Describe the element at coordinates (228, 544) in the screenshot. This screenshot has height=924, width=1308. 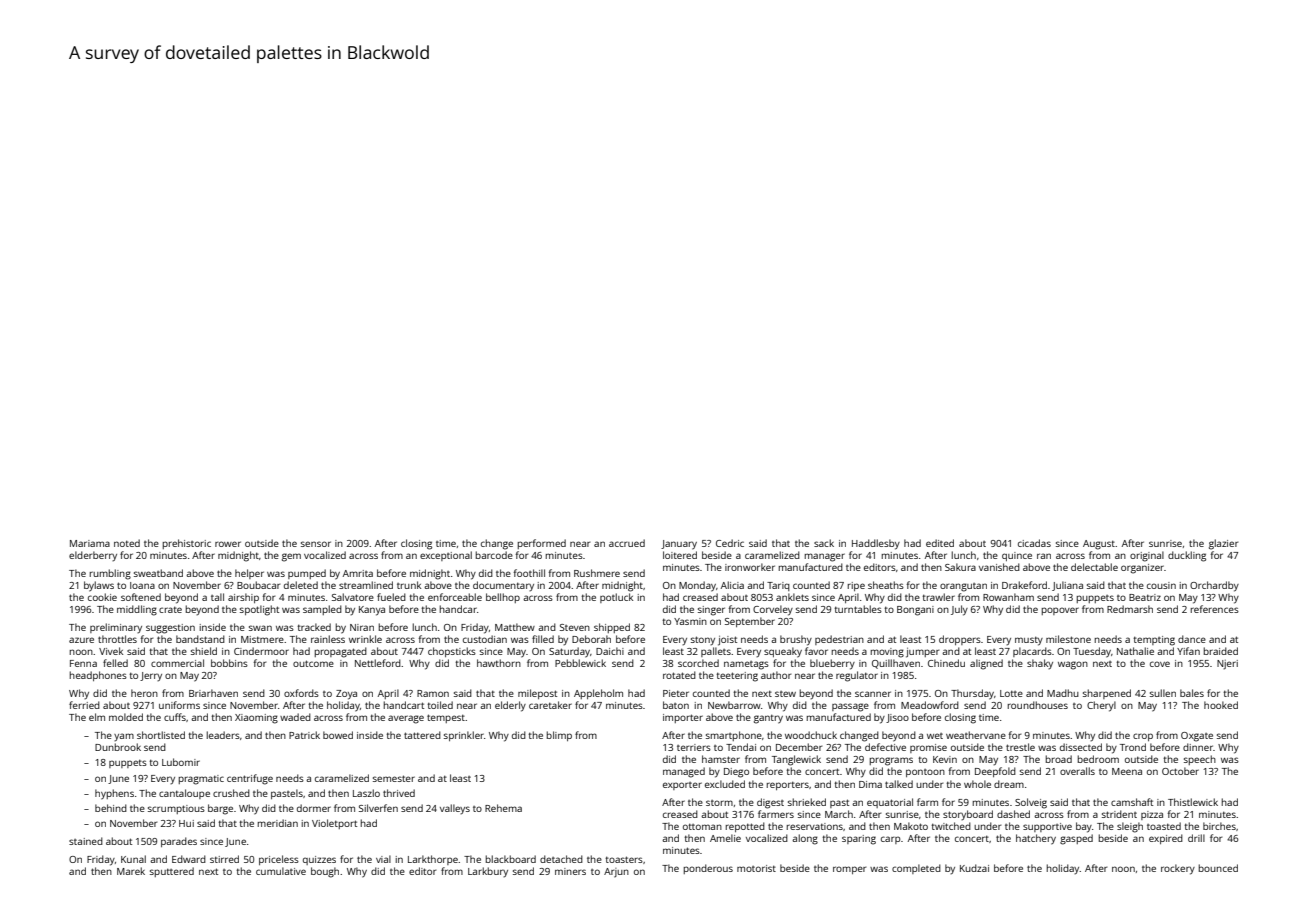
I see `rower` at that location.
